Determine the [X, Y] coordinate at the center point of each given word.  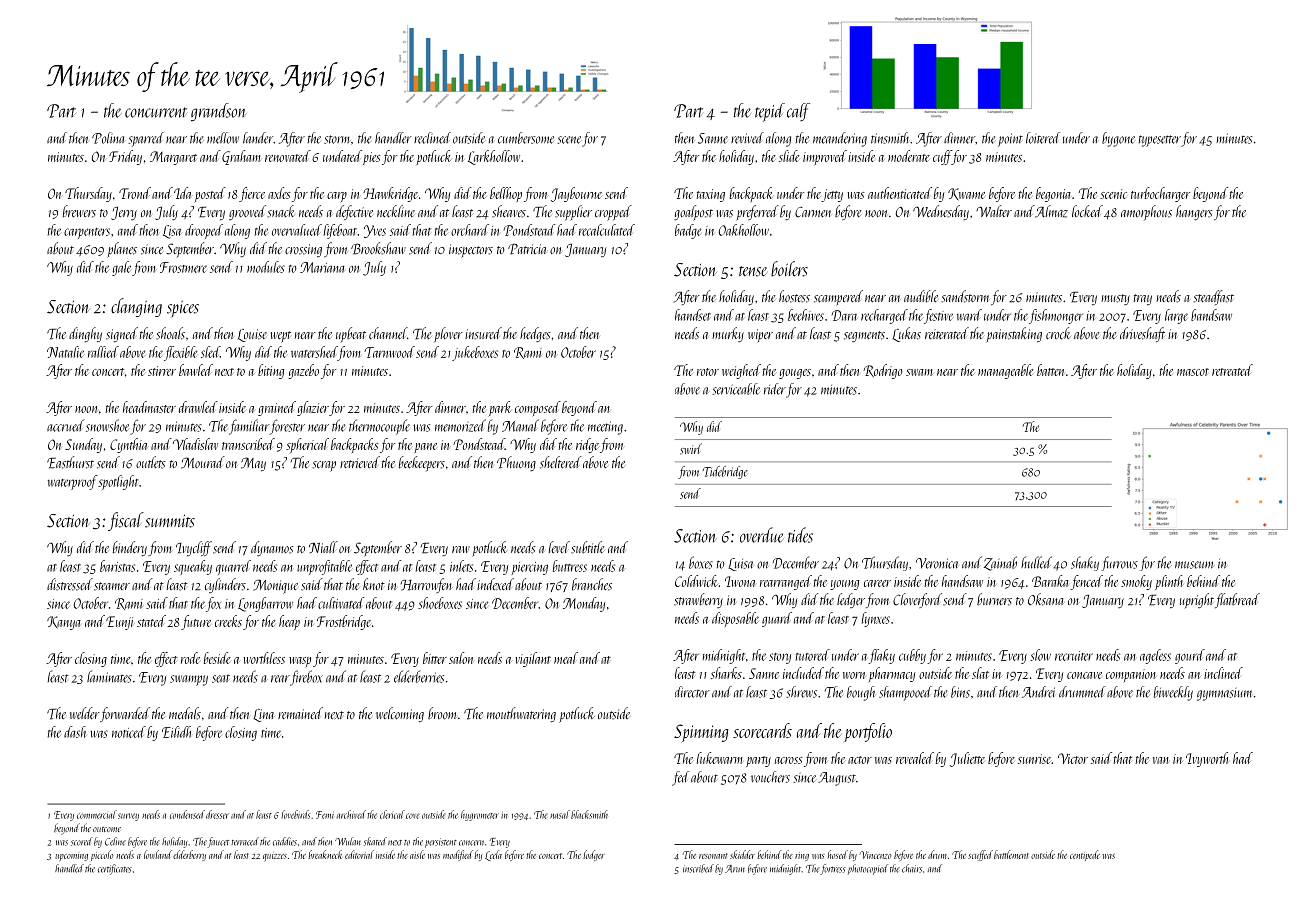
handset [693, 315]
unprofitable [324, 567]
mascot [1193, 372]
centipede [1085, 855]
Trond [135, 193]
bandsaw [1211, 315]
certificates [115, 869]
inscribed [698, 868]
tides [800, 535]
